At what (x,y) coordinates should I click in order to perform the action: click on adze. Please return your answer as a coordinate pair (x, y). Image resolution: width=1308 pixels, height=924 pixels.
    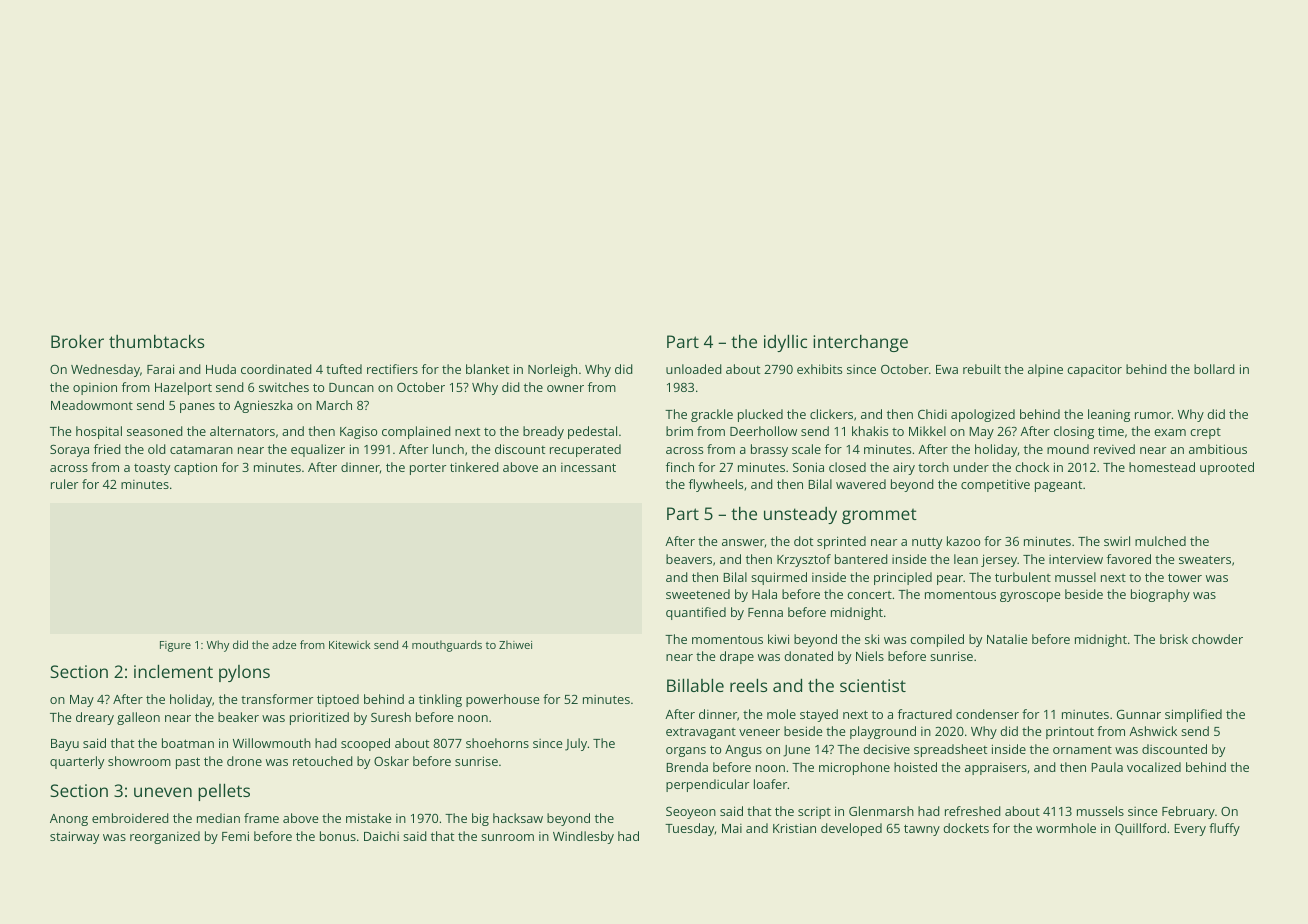
    Looking at the image, I should click on (284, 644).
